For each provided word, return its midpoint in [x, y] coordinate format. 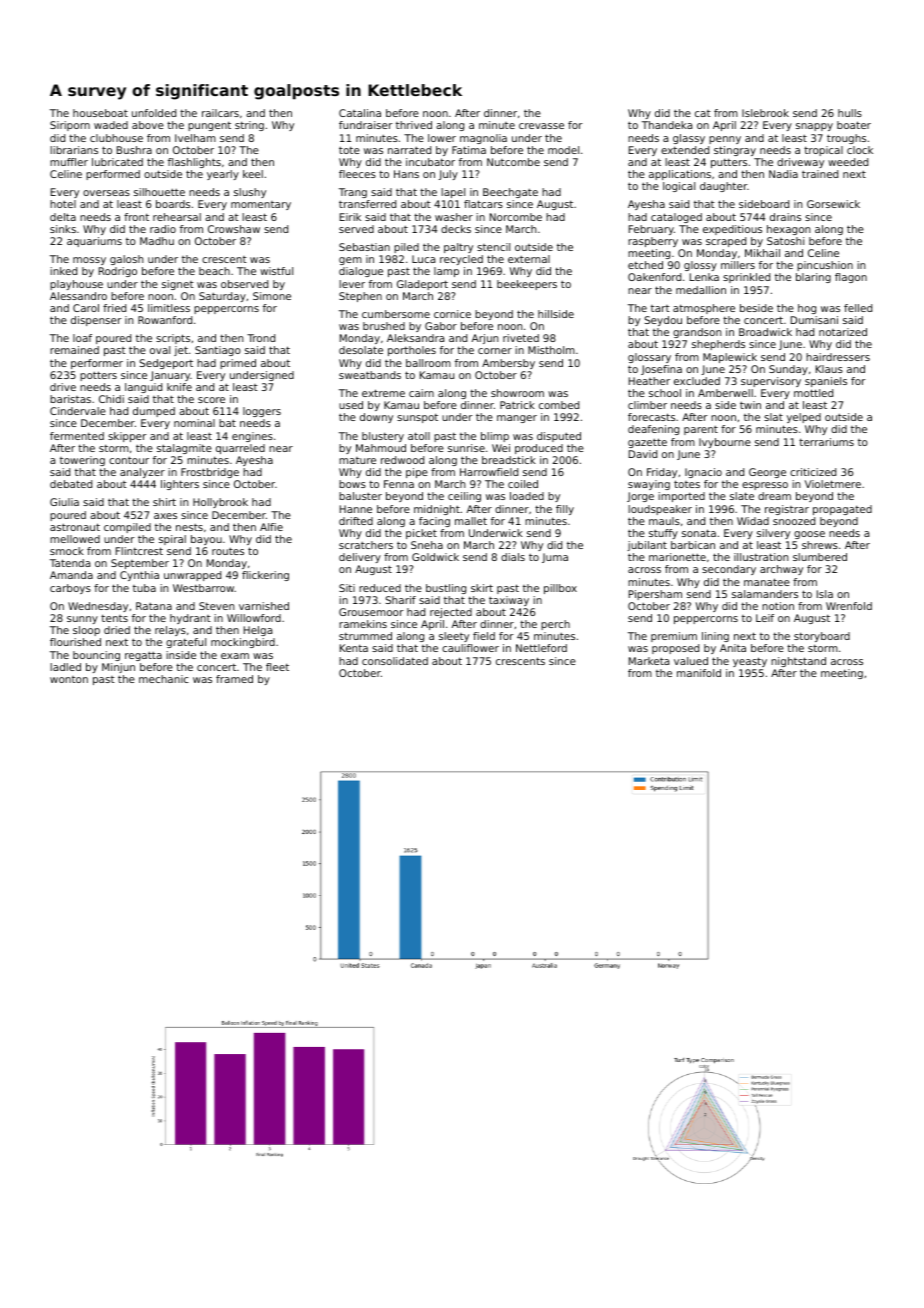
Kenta [354, 648]
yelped [804, 418]
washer [454, 217]
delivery [360, 558]
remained [74, 350]
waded [111, 125]
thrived [414, 125]
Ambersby [508, 364]
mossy [89, 261]
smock [67, 551]
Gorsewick [833, 204]
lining [715, 637]
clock [860, 150]
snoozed [794, 521]
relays [170, 631]
